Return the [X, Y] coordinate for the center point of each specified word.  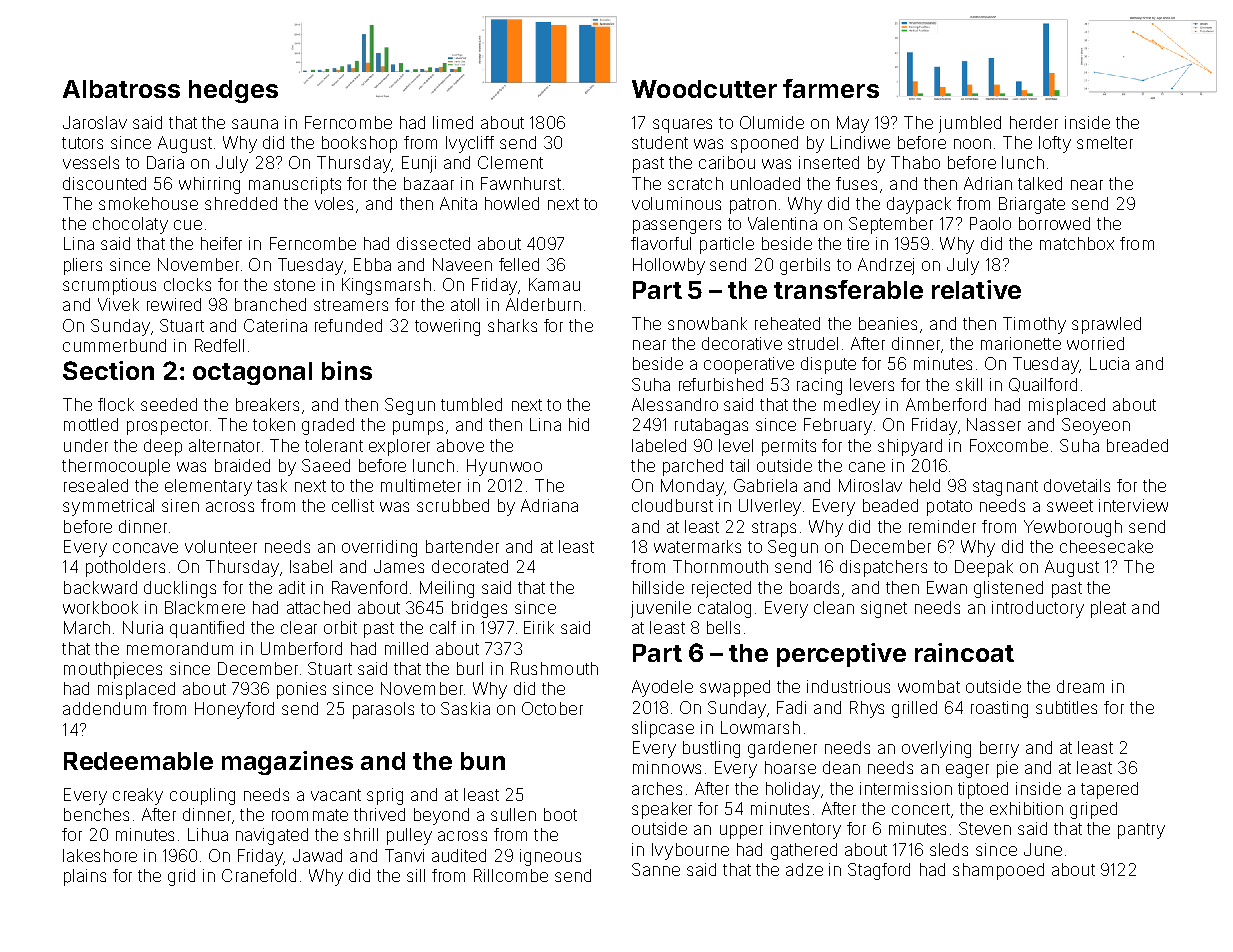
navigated [272, 836]
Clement [510, 162]
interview [1133, 505]
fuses [856, 183]
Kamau [554, 284]
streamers [351, 305]
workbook [100, 607]
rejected [721, 589]
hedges [233, 91]
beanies [888, 323]
